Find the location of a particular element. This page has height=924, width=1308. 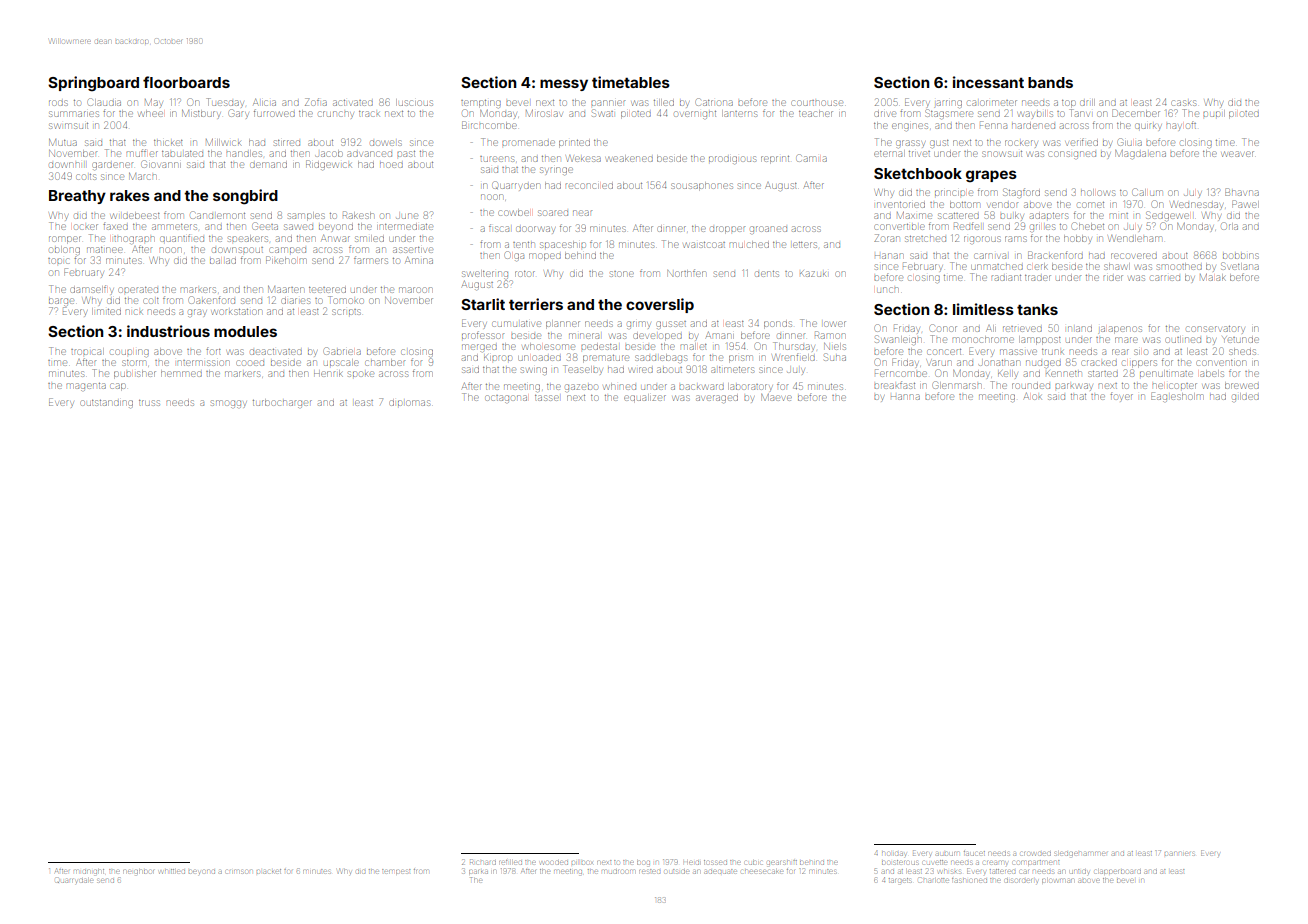

messy is located at coordinates (564, 85).
